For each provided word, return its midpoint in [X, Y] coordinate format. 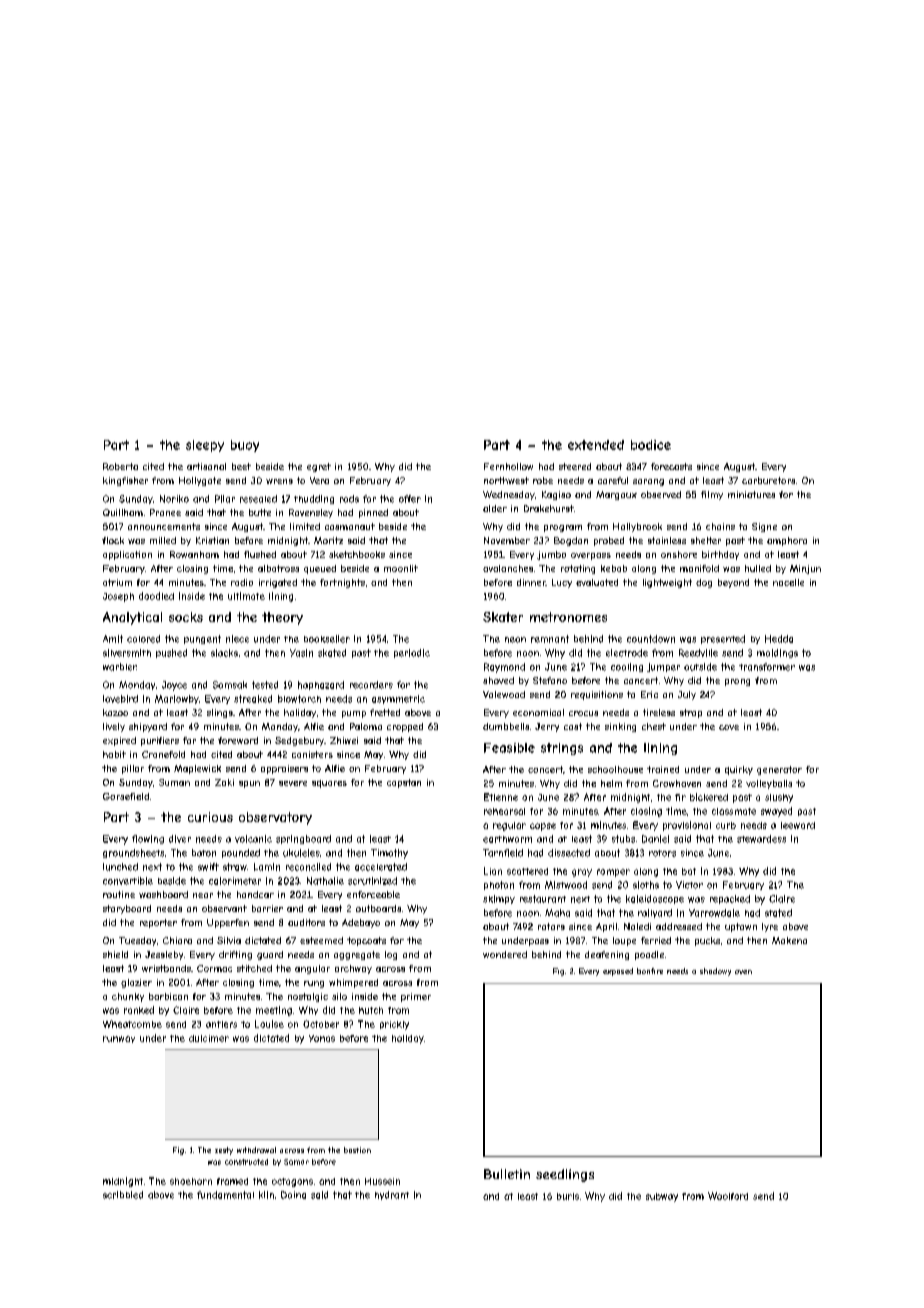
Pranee [165, 512]
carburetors [768, 480]
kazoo [115, 712]
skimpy [499, 899]
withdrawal [256, 1150]
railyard [655, 913]
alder [495, 508]
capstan [404, 783]
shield [115, 954]
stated [778, 913]
